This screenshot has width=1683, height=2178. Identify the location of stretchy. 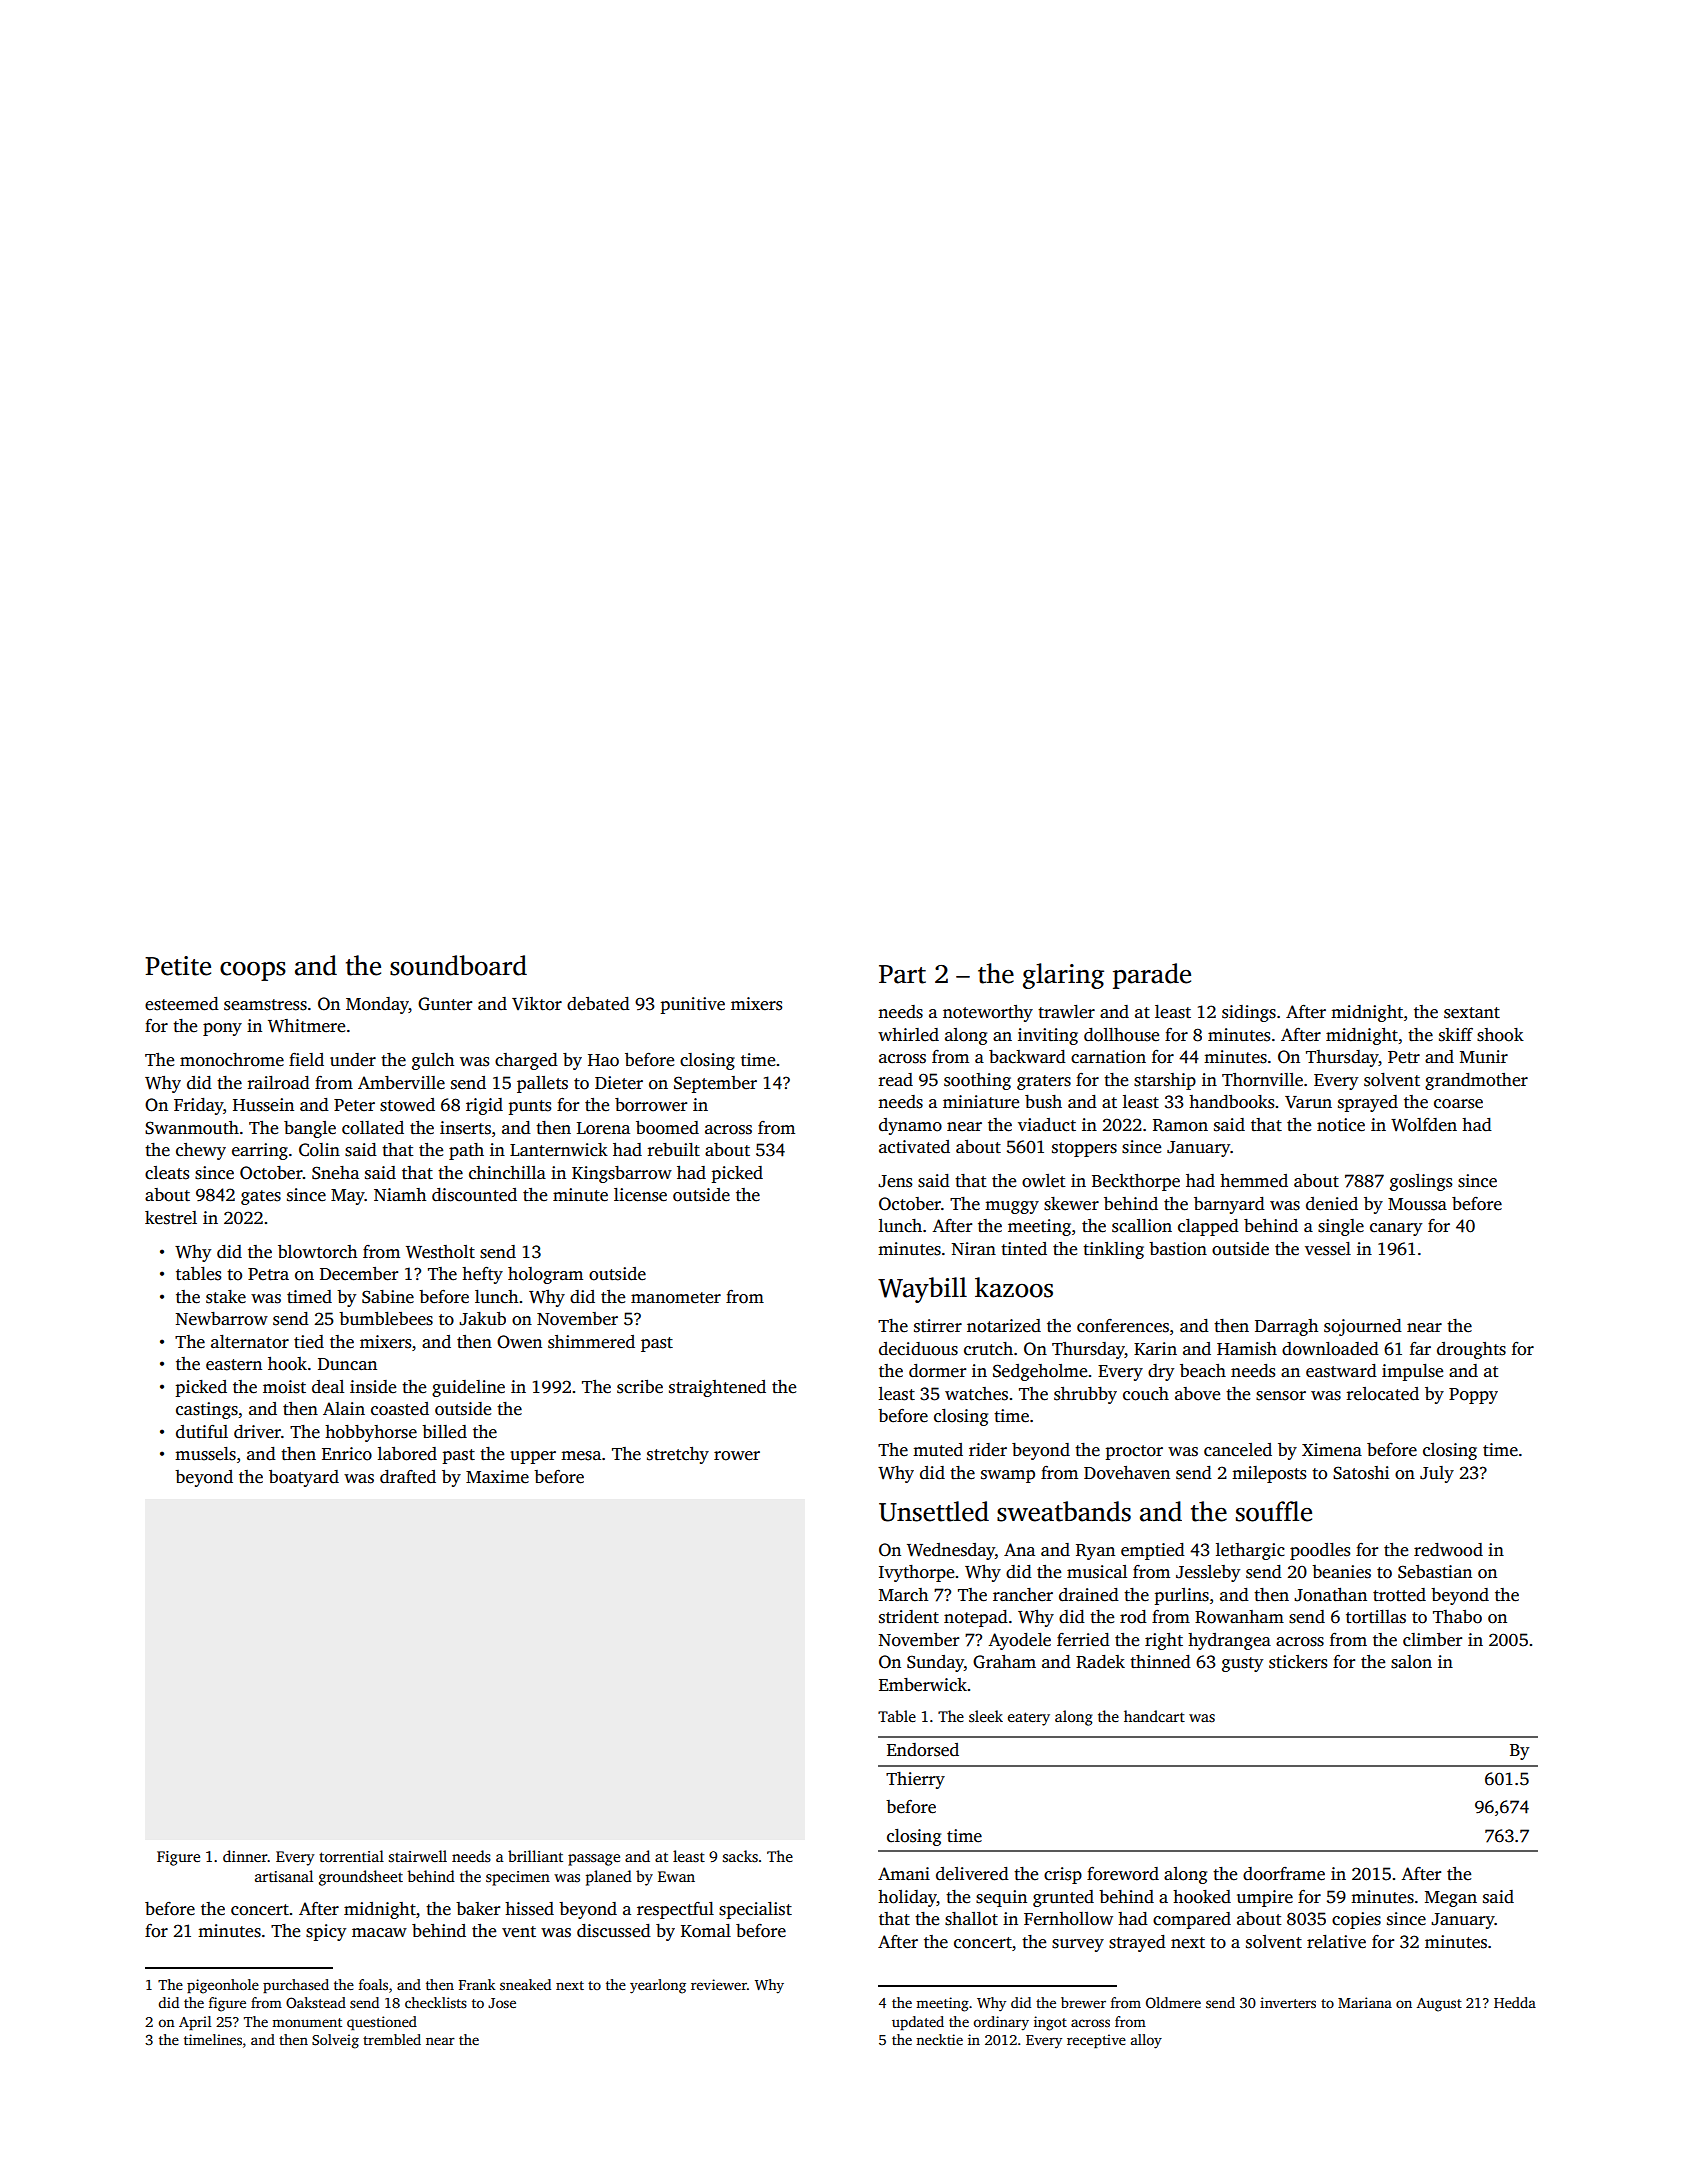
(678, 1455).
